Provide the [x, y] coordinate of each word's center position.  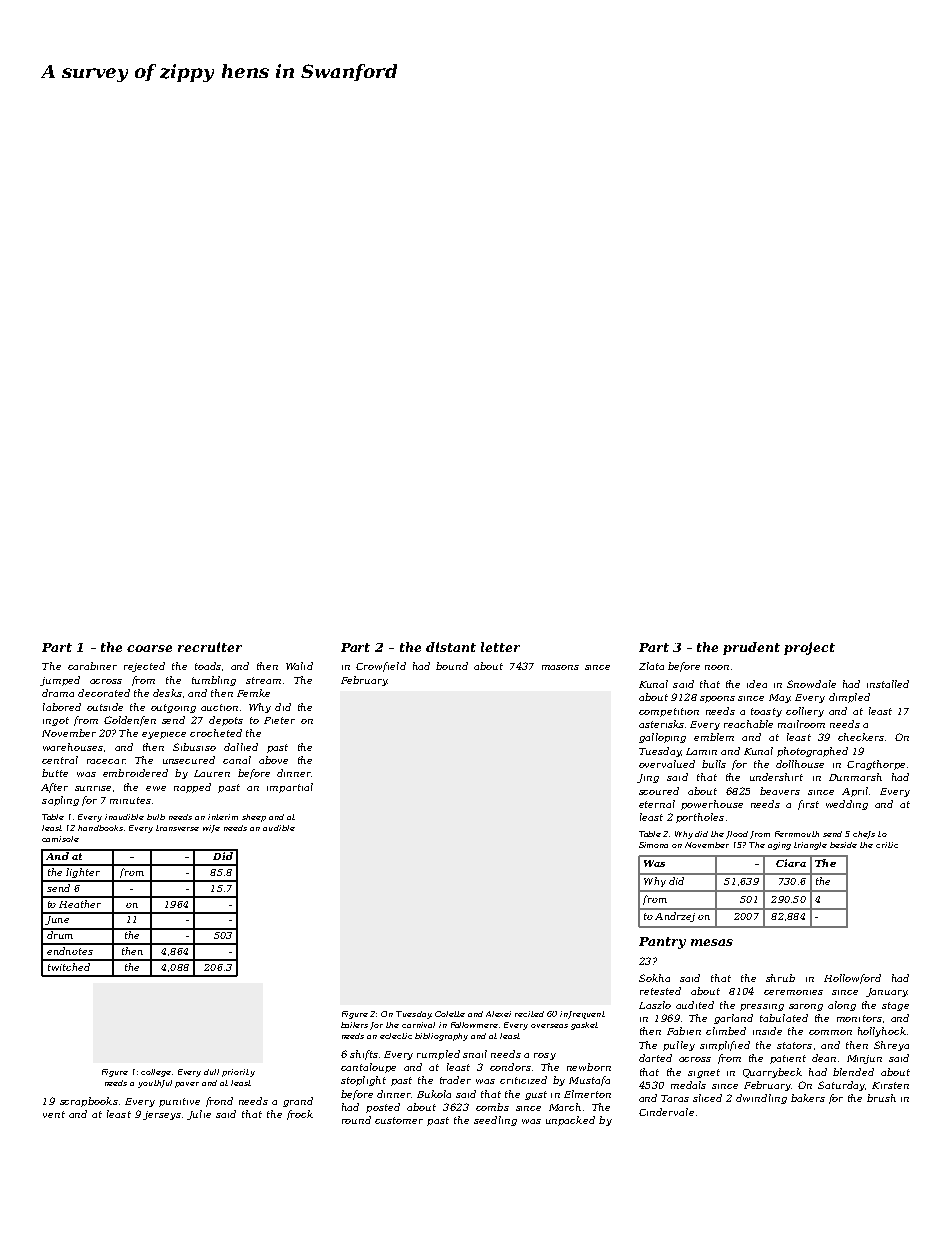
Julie [199, 1115]
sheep [254, 818]
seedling [495, 1121]
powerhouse [712, 805]
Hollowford [852, 979]
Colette [450, 1014]
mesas [712, 942]
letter [500, 647]
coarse [149, 648]
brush [881, 1098]
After [54, 788]
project [809, 648]
